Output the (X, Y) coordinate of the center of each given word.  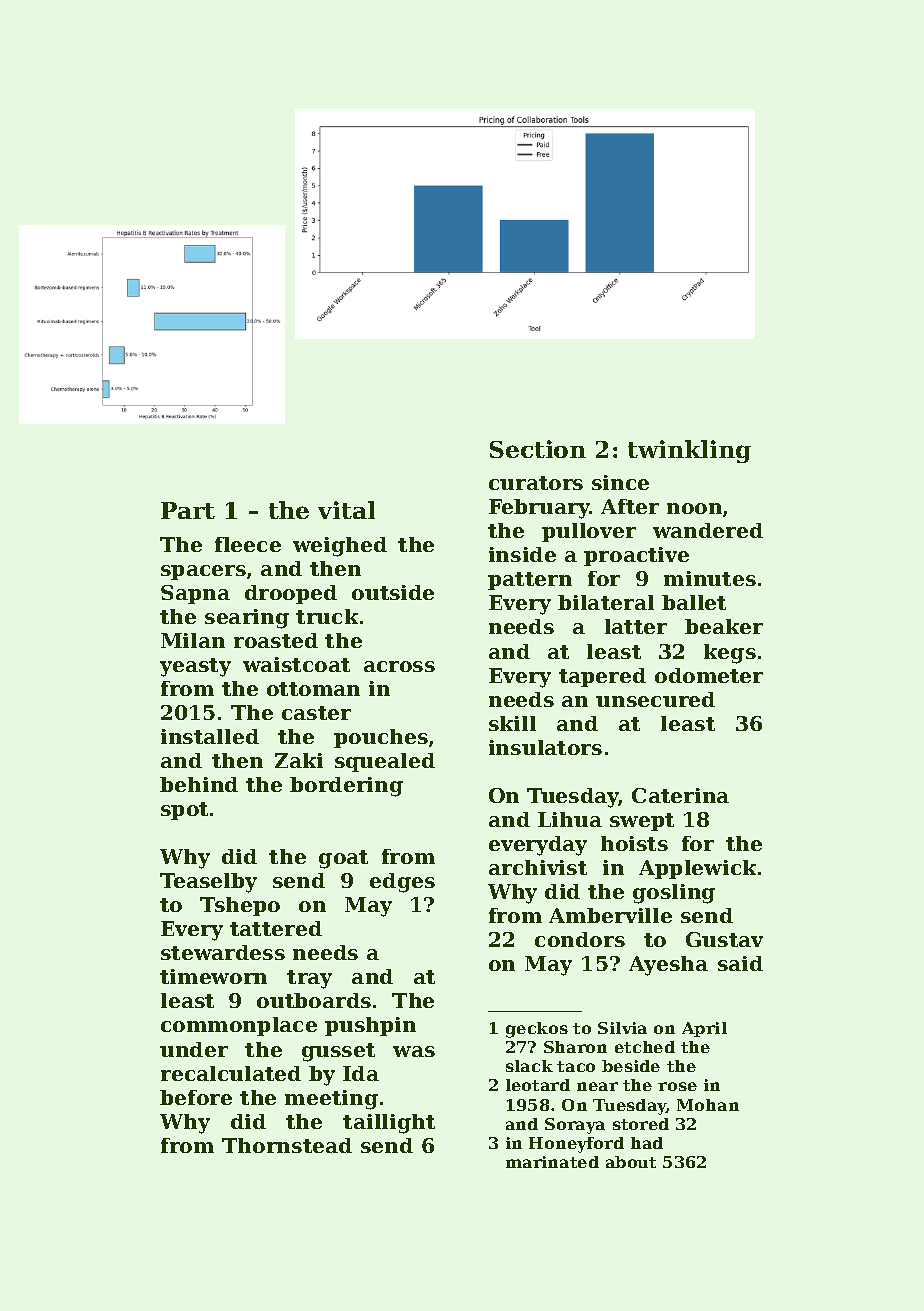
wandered (708, 530)
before (196, 1097)
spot (184, 811)
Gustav (724, 939)
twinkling (689, 451)
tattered (276, 928)
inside (522, 554)
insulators (545, 747)
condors (580, 939)
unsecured (655, 699)
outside (393, 592)
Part (188, 510)
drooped (291, 594)
